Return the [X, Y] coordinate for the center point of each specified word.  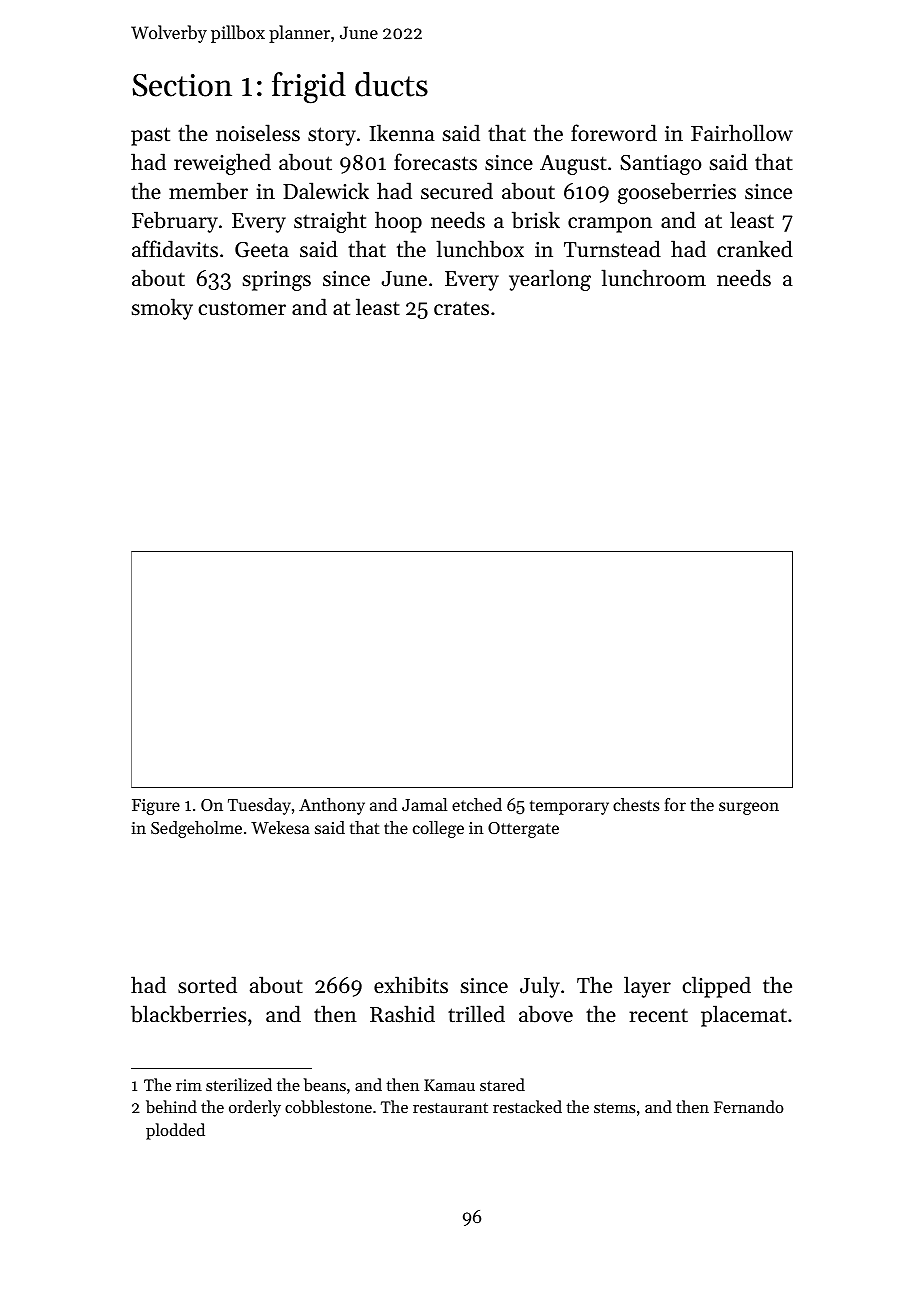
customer [242, 308]
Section [182, 85]
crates [461, 309]
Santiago [660, 165]
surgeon [749, 808]
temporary [569, 807]
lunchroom [653, 278]
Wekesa [280, 827]
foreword [614, 133]
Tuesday [259, 806]
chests [636, 804]
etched [477, 804]
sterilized [239, 1084]
